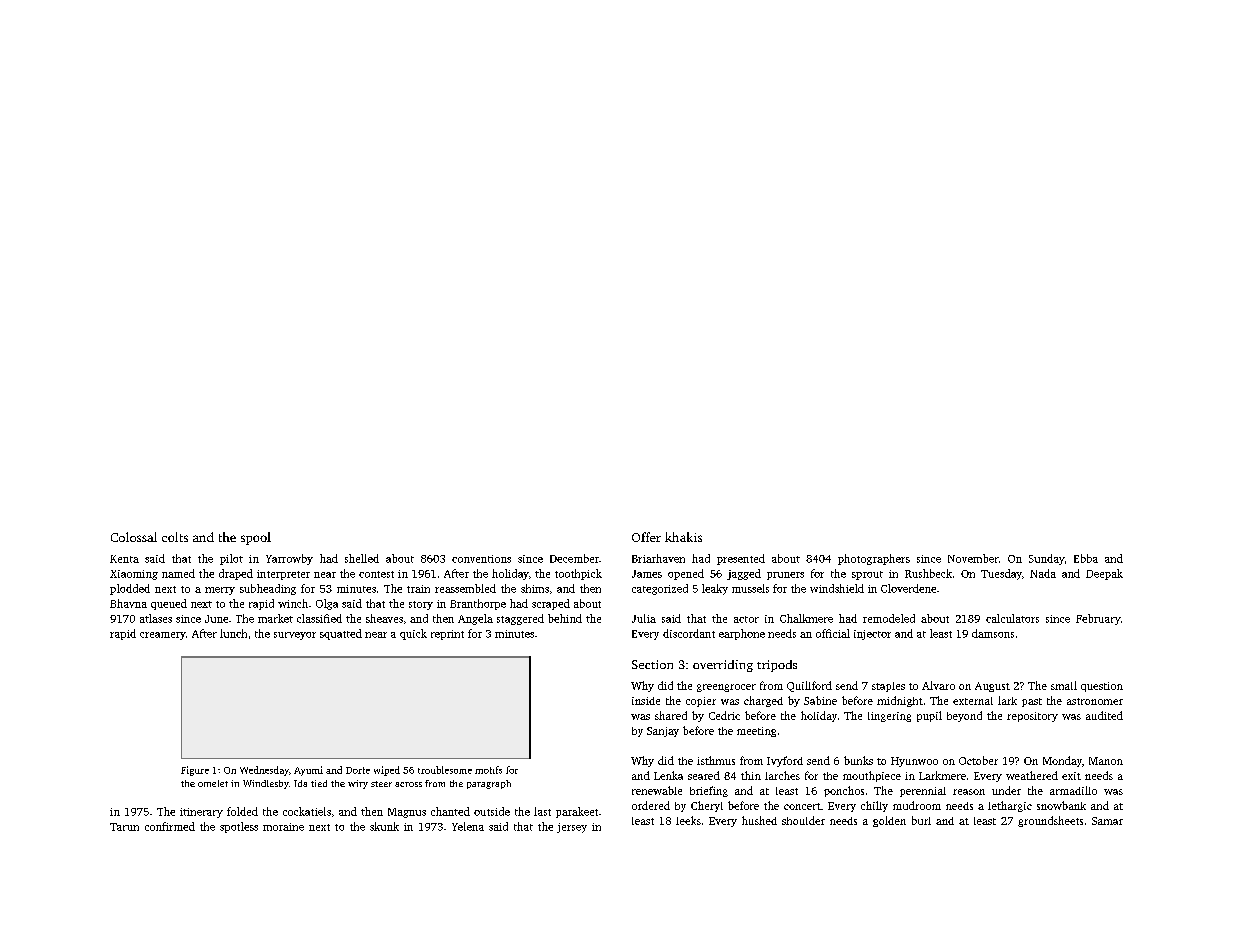 This screenshot has width=1233, height=952. I want to click on Sanjay, so click(663, 732).
